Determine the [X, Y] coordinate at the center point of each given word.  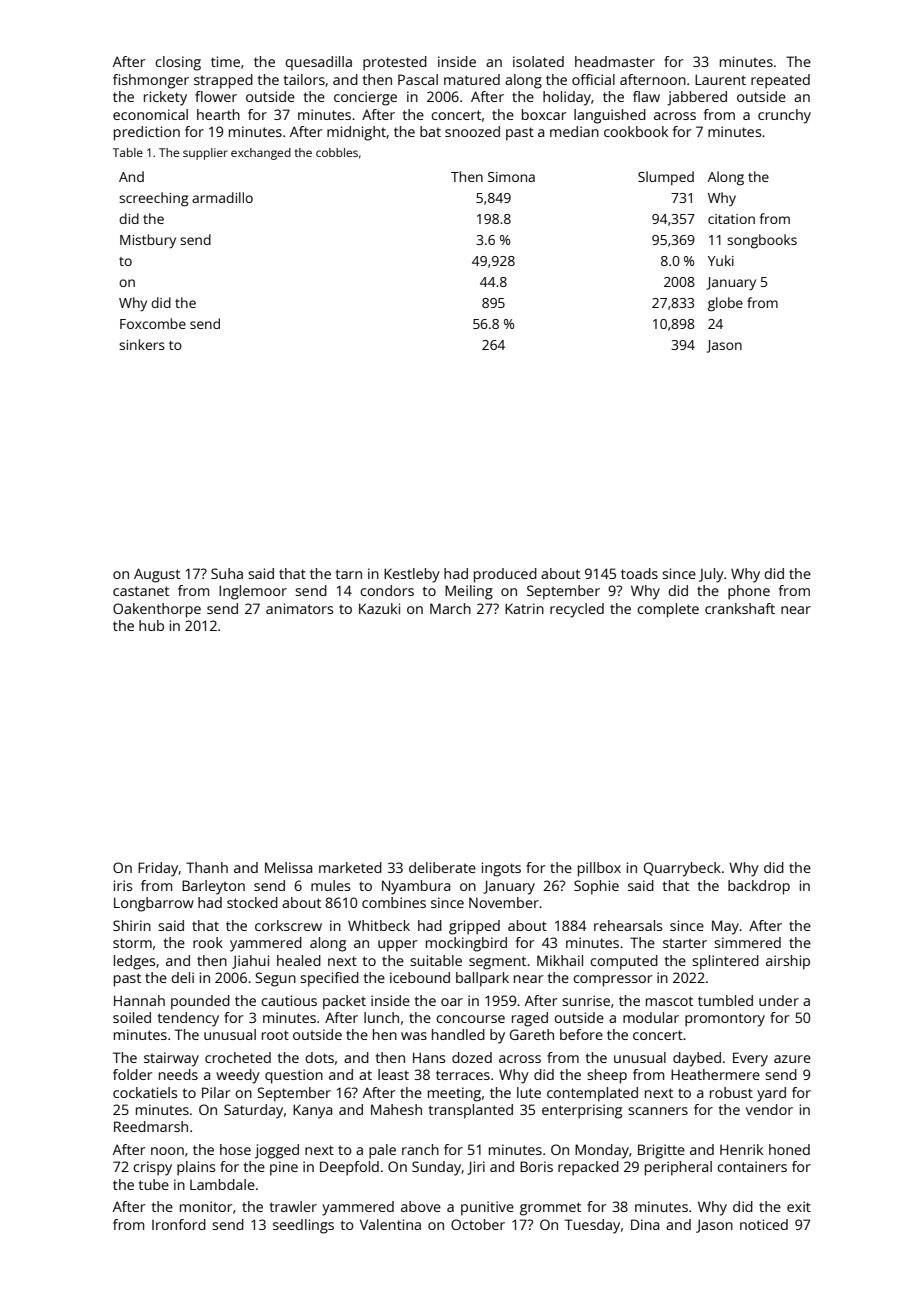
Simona [511, 177]
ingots [501, 869]
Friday [158, 869]
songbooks [762, 241]
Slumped [666, 178]
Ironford [179, 1224]
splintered [725, 962]
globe [725, 304]
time [225, 61]
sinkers [142, 344]
